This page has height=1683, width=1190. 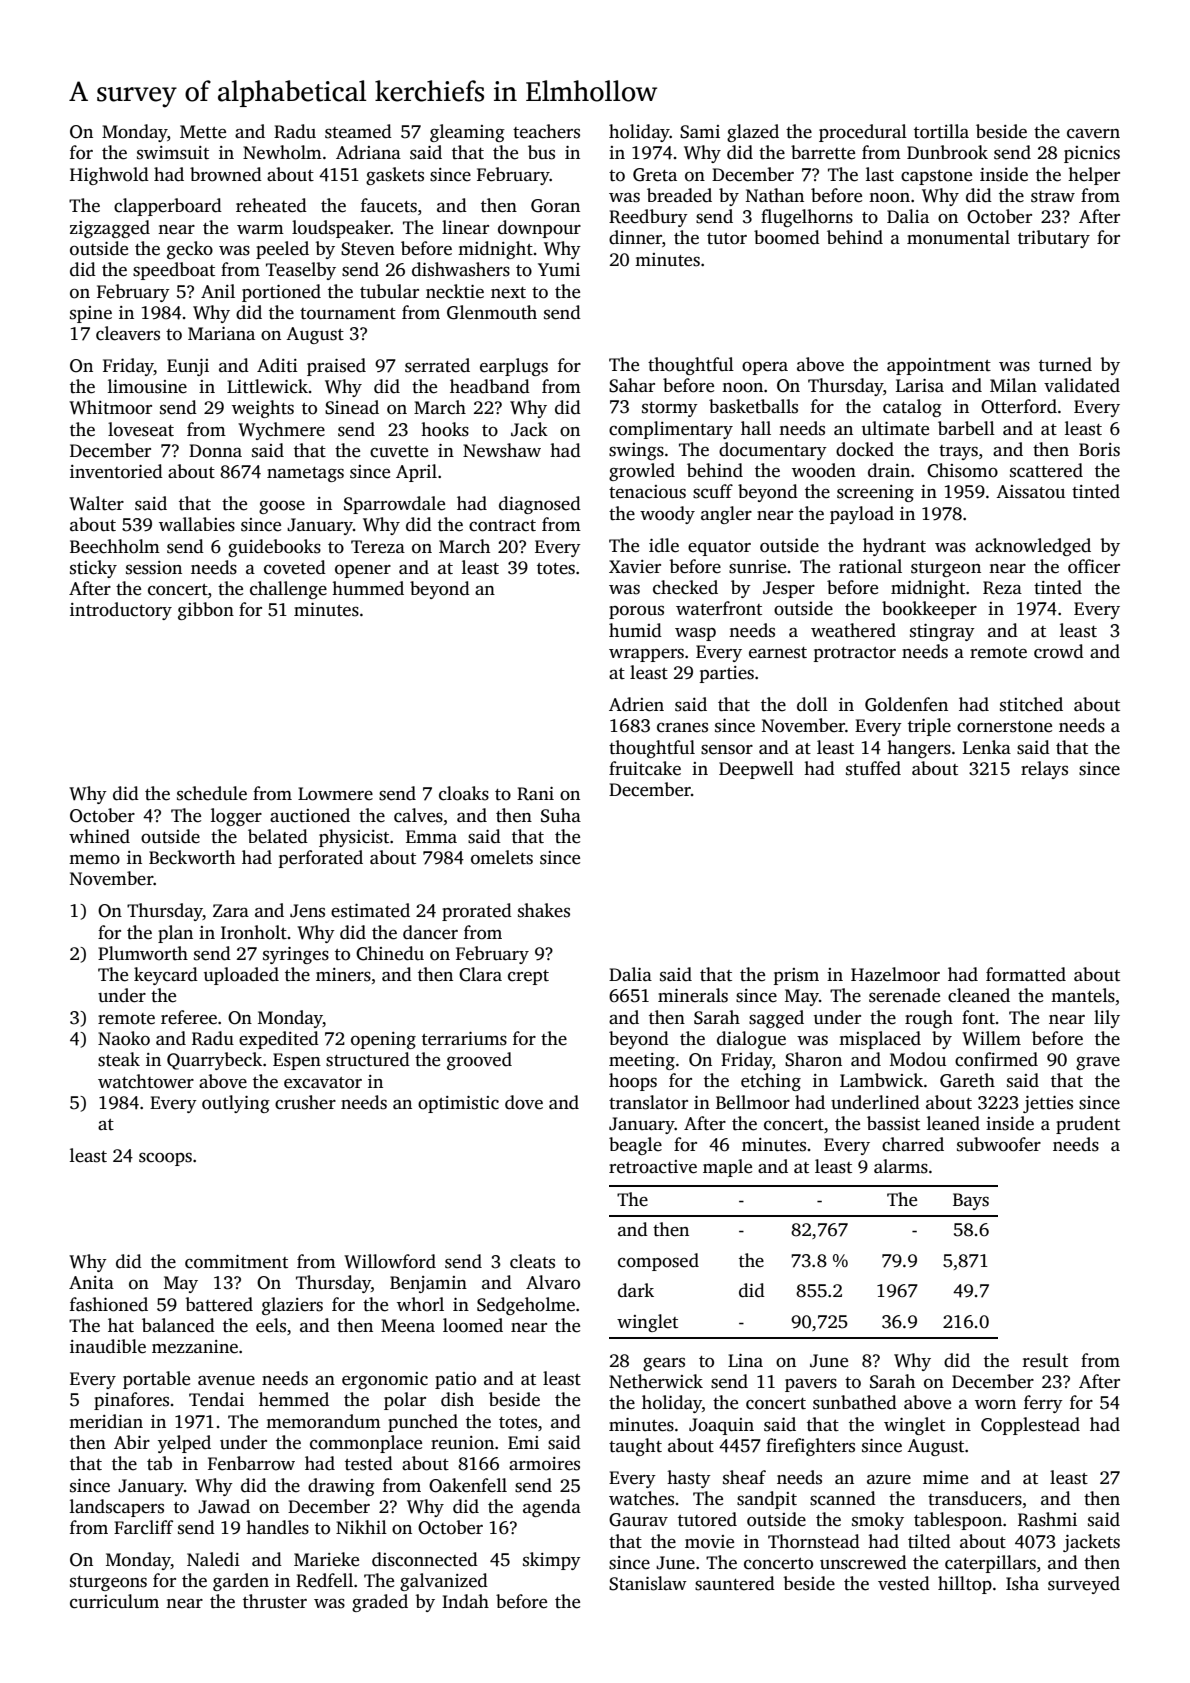 What do you see at coordinates (1099, 450) in the page?
I see `Boris` at bounding box center [1099, 450].
